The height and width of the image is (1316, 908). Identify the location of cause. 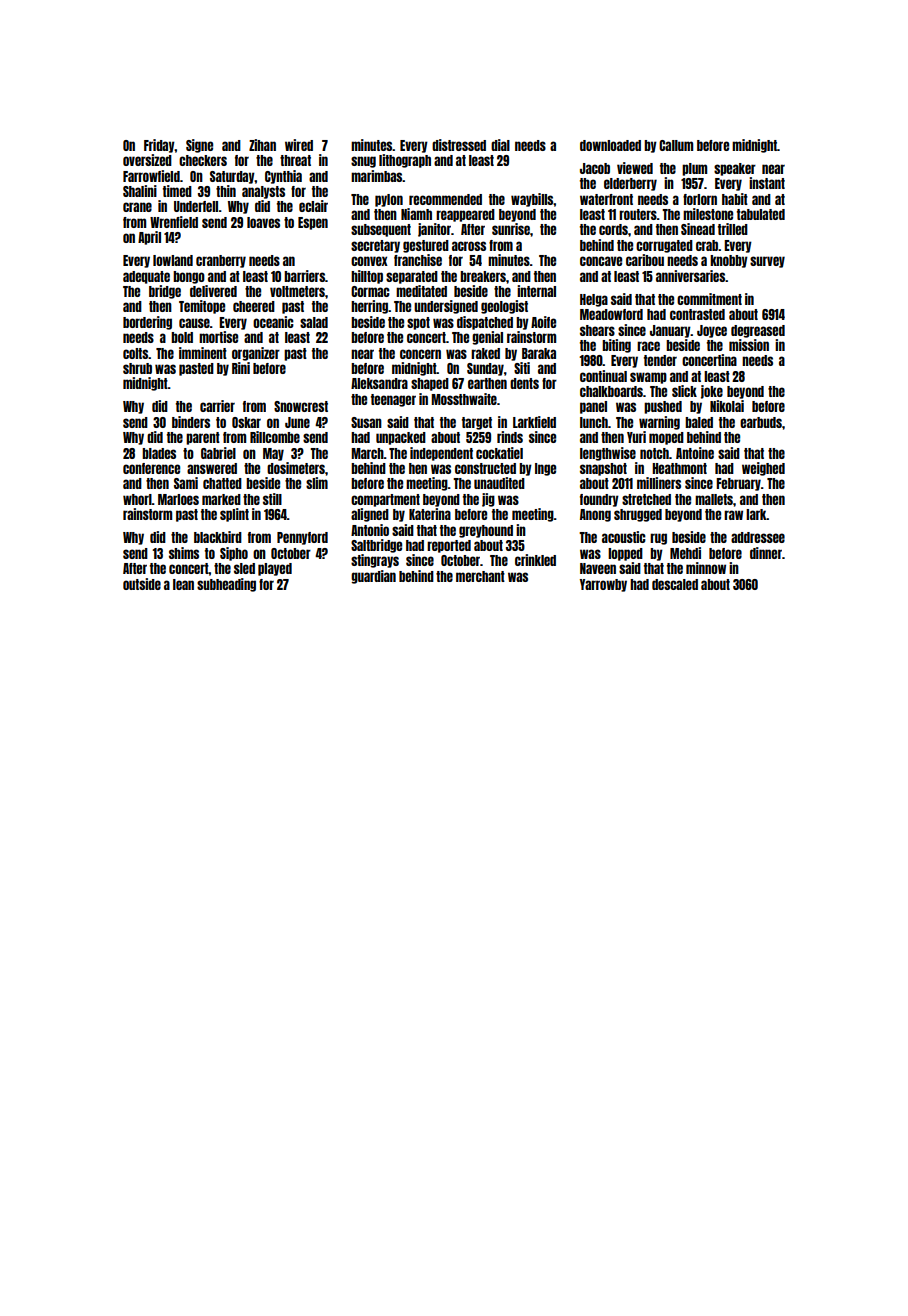
(194, 323).
